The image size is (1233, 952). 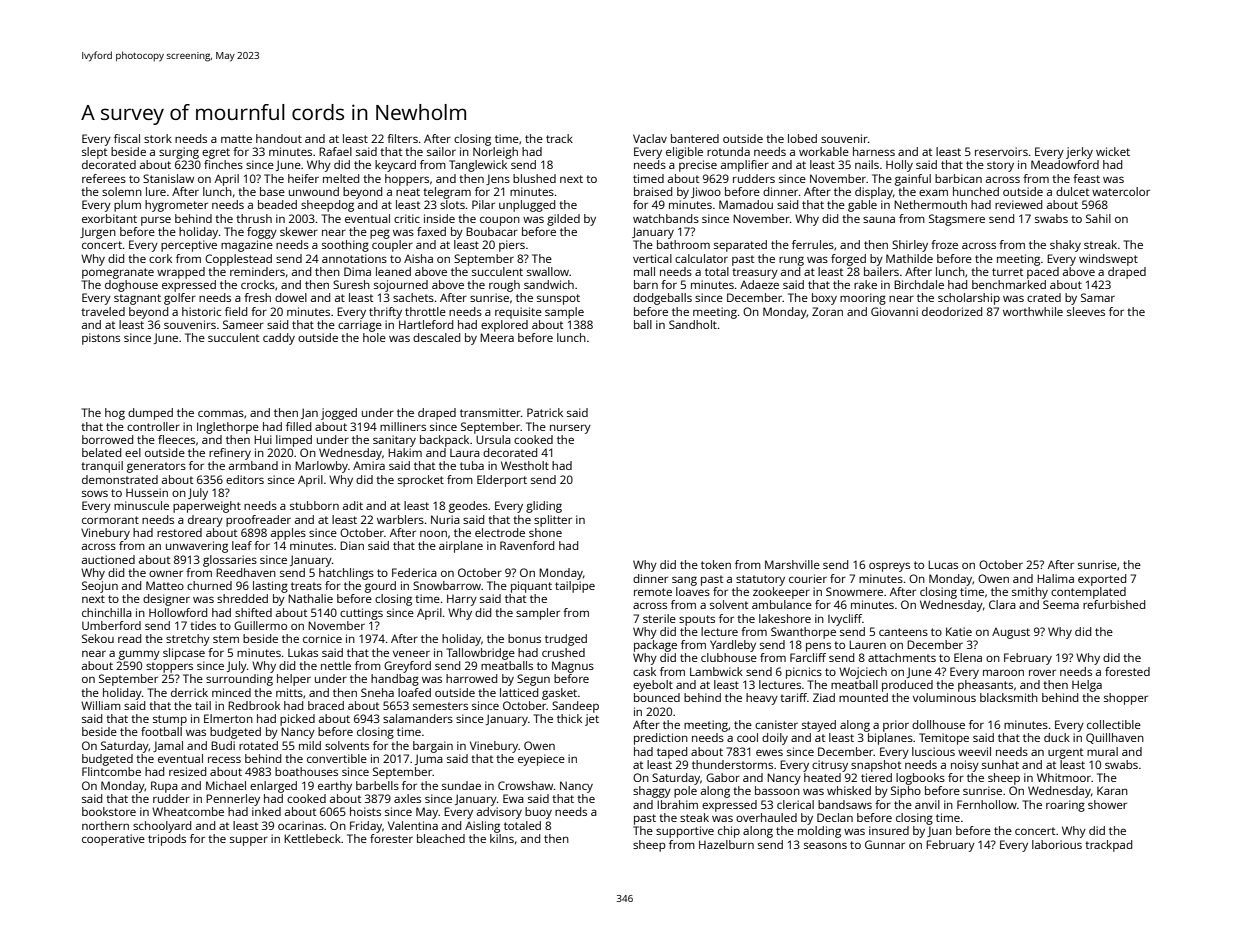 I want to click on nursery, so click(x=570, y=429).
